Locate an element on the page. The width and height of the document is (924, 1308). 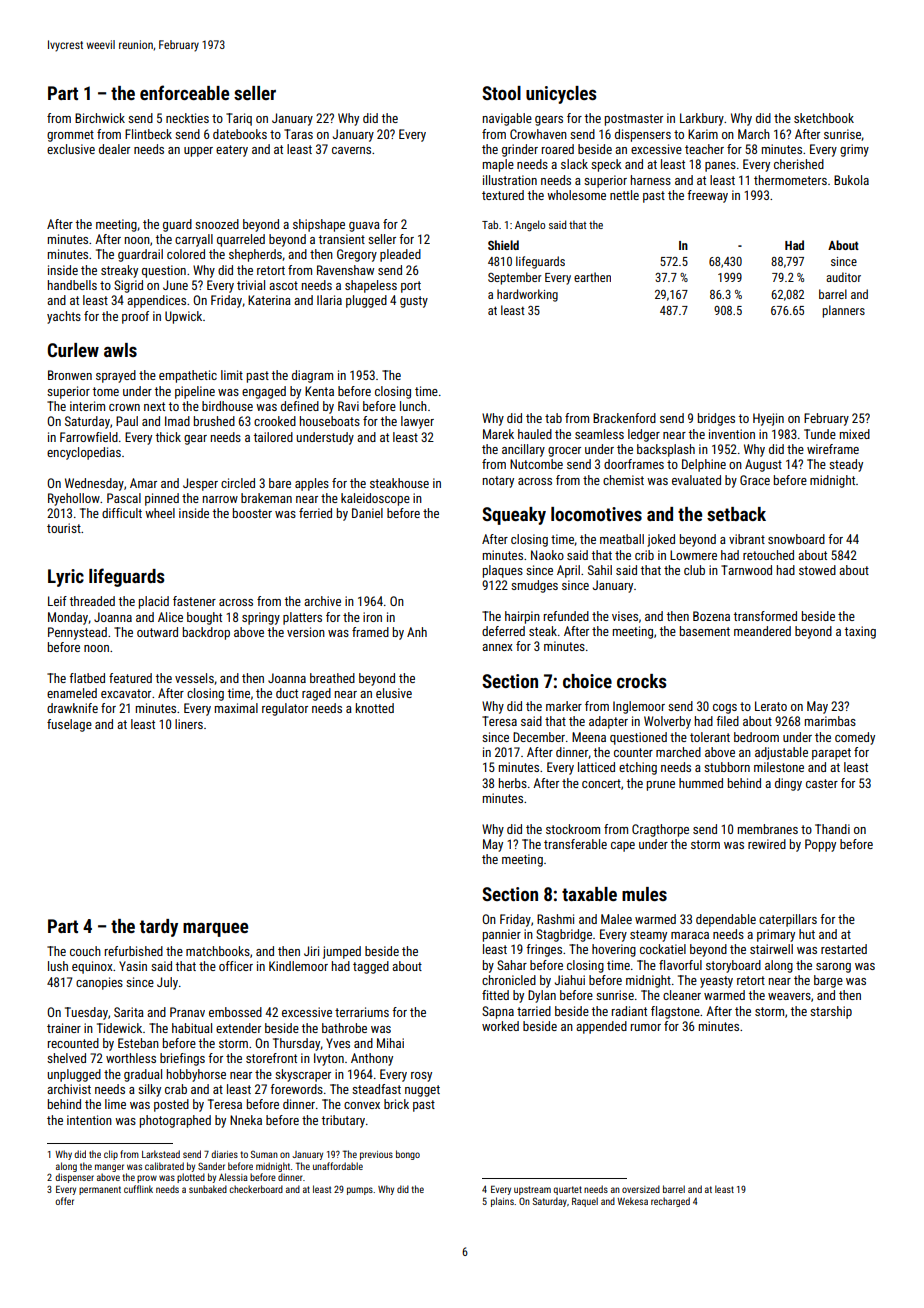
Lyric is located at coordinates (66, 578).
